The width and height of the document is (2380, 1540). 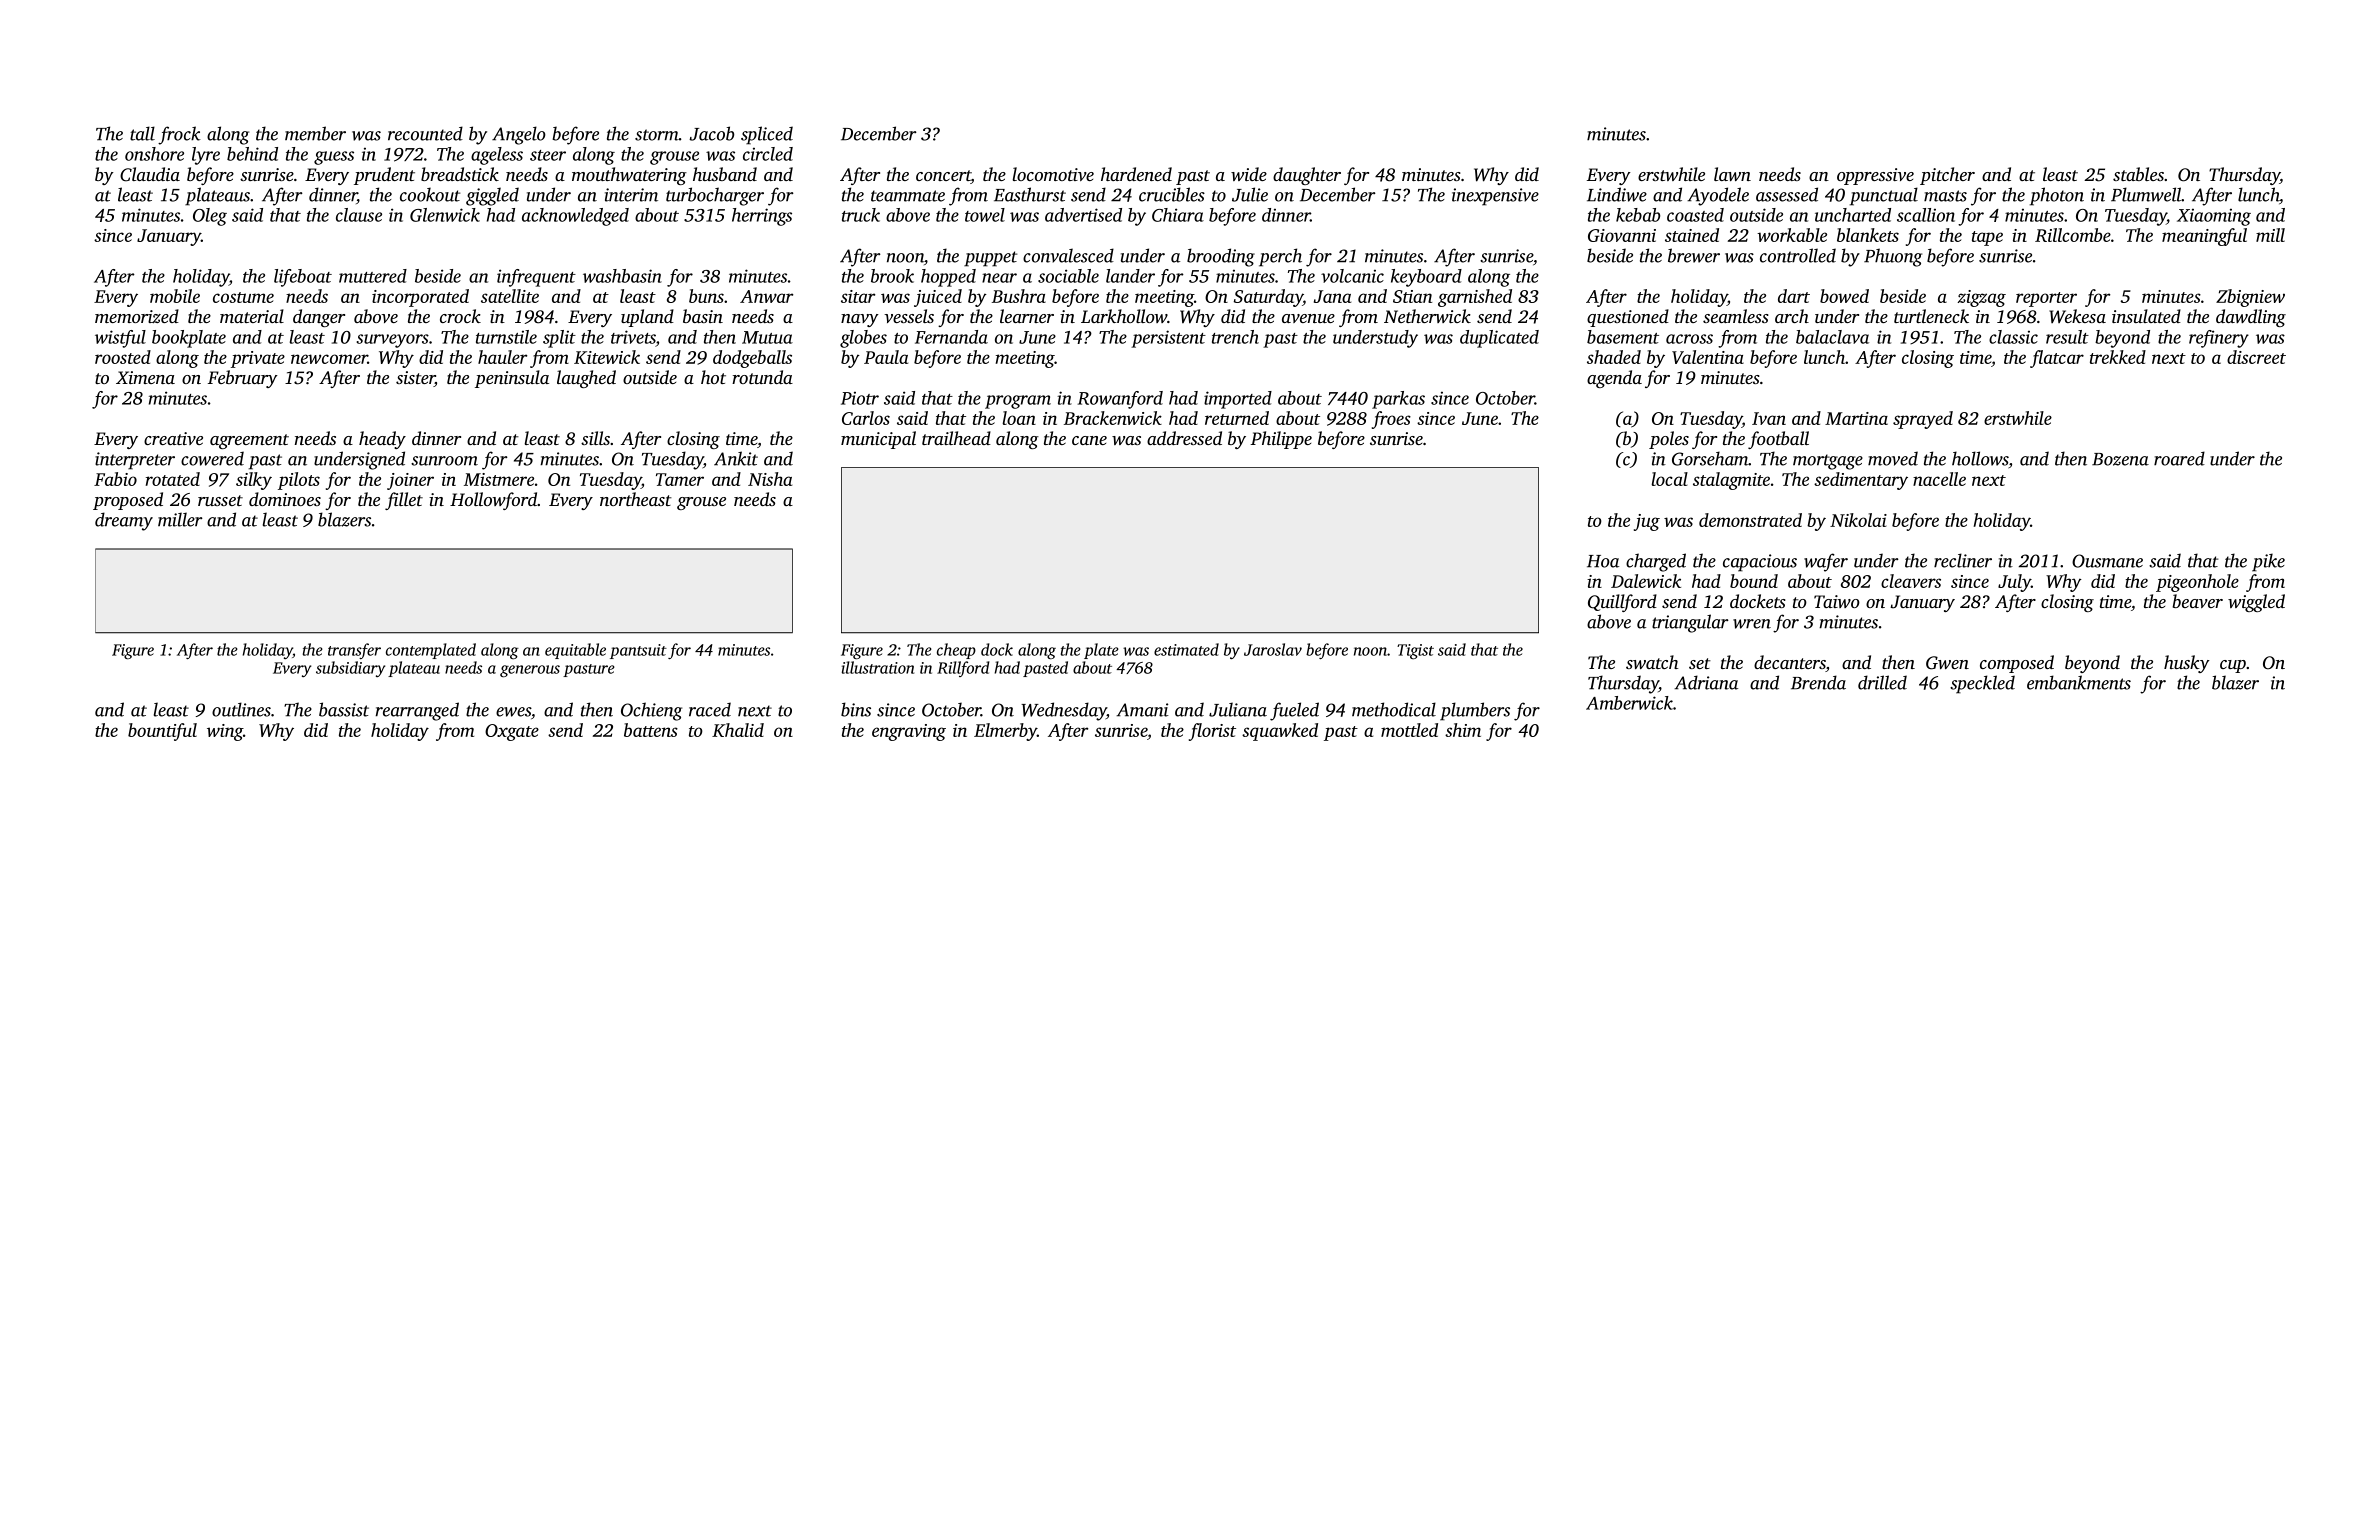 I want to click on lawn, so click(x=1732, y=174).
